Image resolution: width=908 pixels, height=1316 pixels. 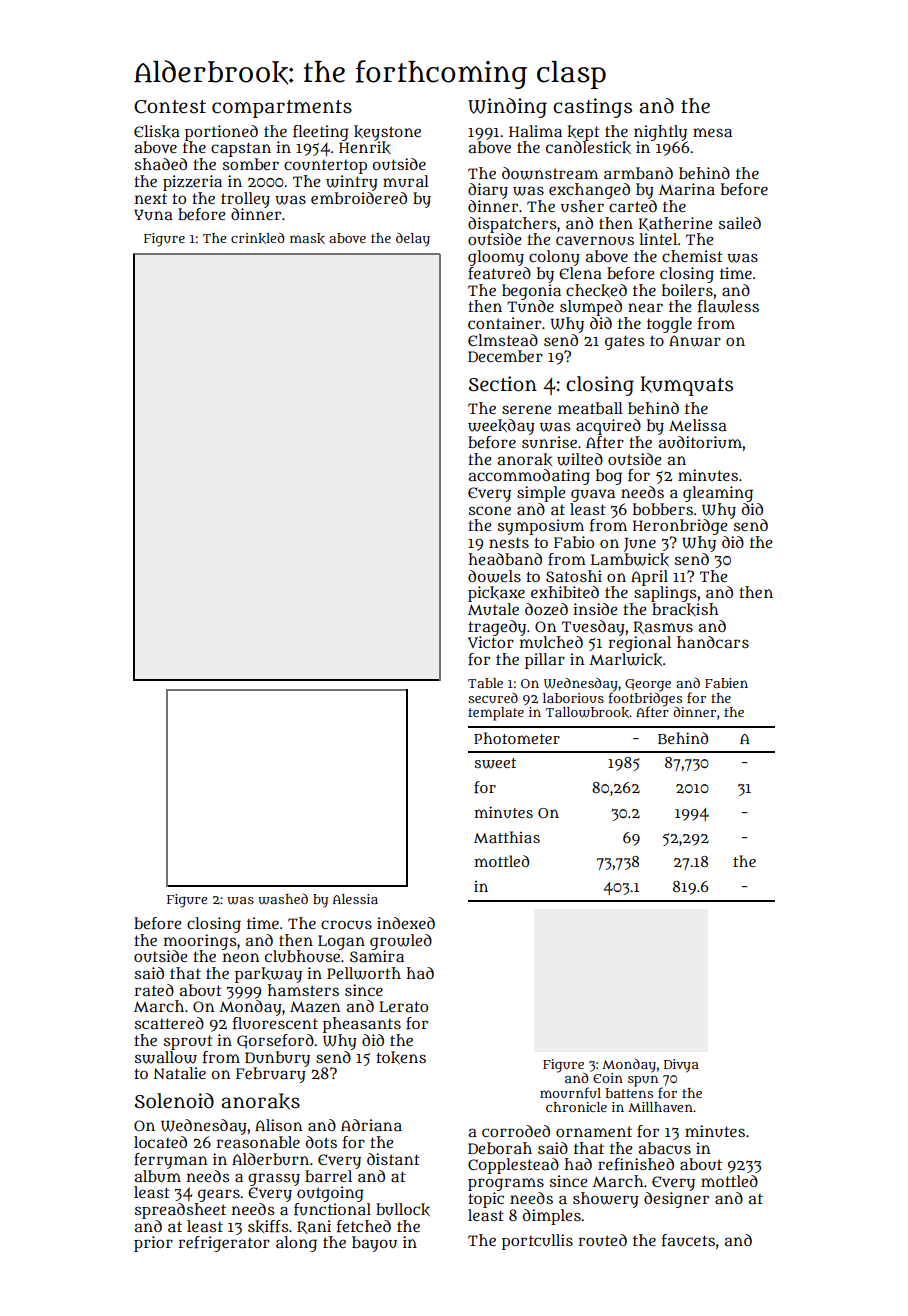 I want to click on sailed, so click(x=740, y=223).
